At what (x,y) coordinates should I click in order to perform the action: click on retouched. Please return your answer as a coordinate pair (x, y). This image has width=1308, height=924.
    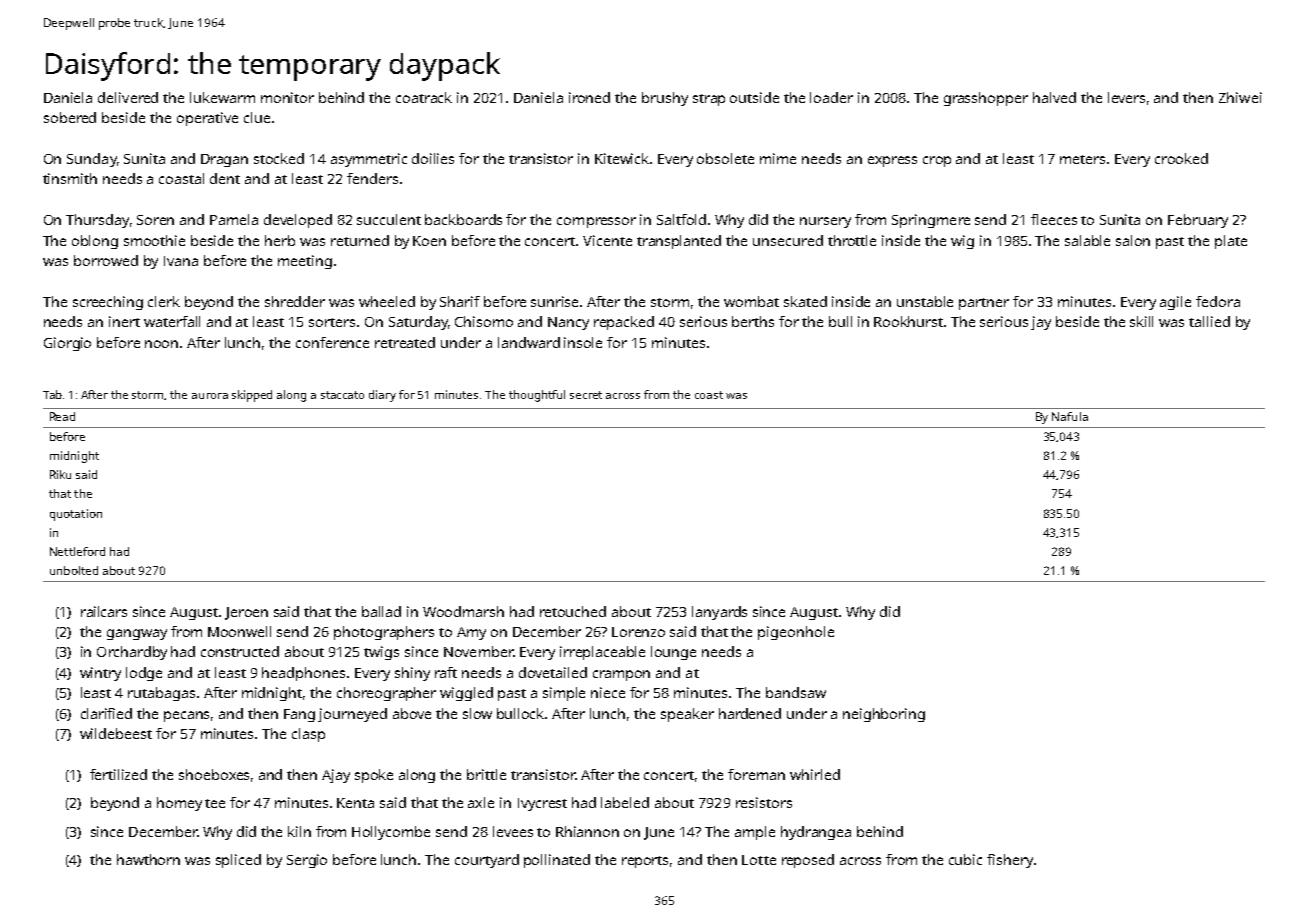
    Looking at the image, I should click on (573, 611).
